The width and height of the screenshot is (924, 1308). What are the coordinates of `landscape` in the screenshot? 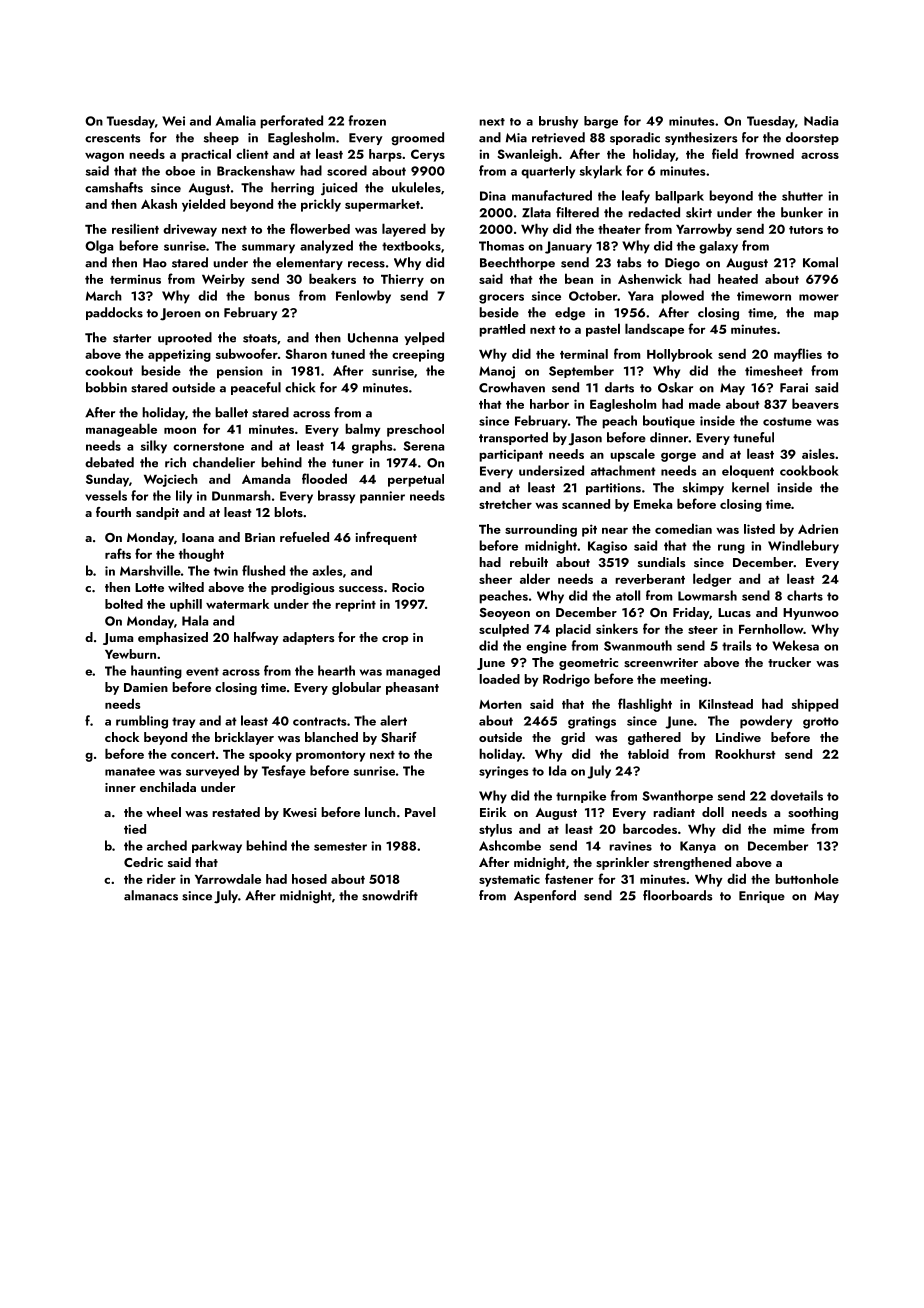 It's located at (654, 330).
